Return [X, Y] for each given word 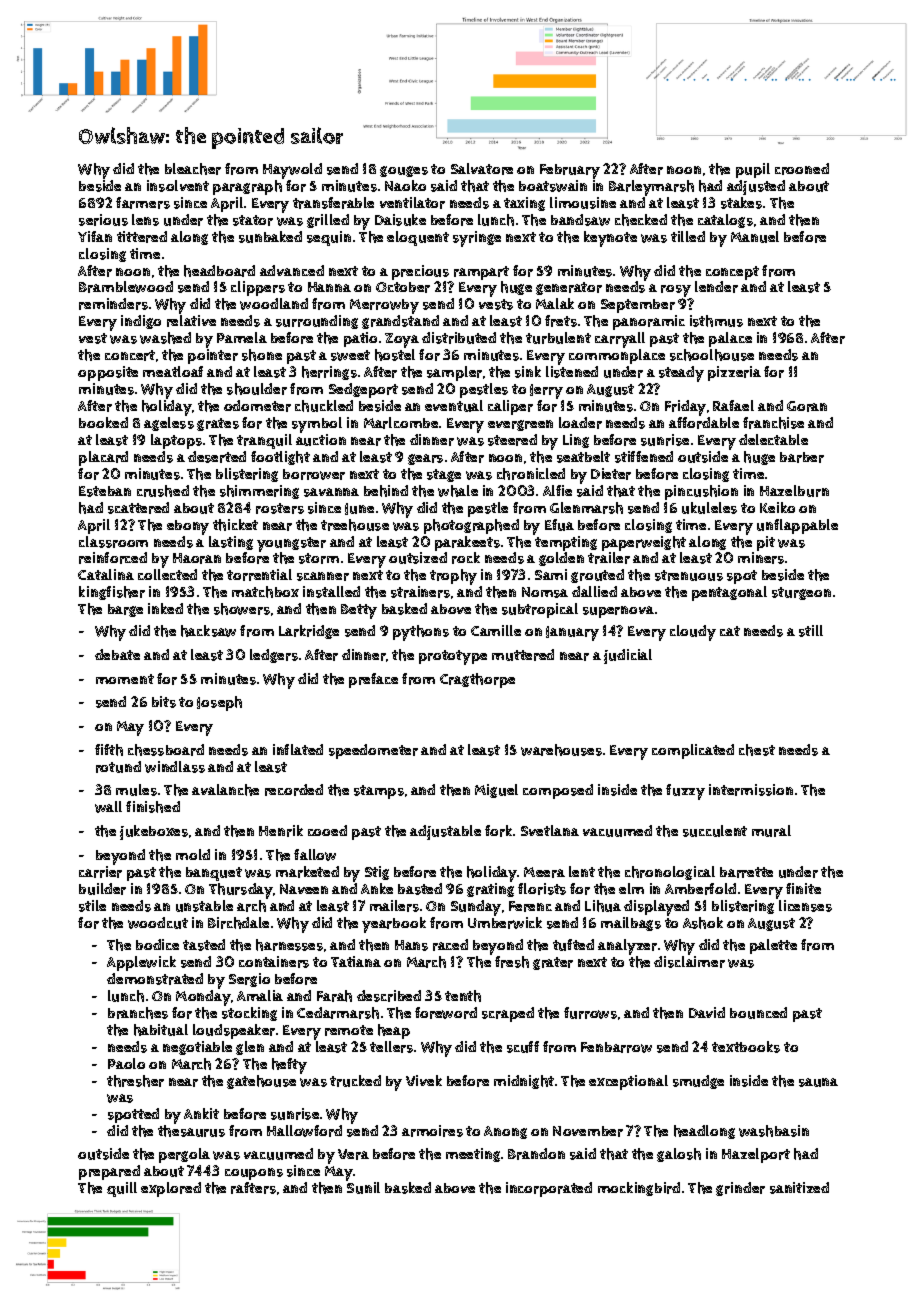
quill [122, 1189]
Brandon [536, 1154]
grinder [740, 1189]
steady [681, 374]
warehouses [561, 750]
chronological [670, 873]
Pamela [242, 337]
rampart [481, 273]
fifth [109, 750]
